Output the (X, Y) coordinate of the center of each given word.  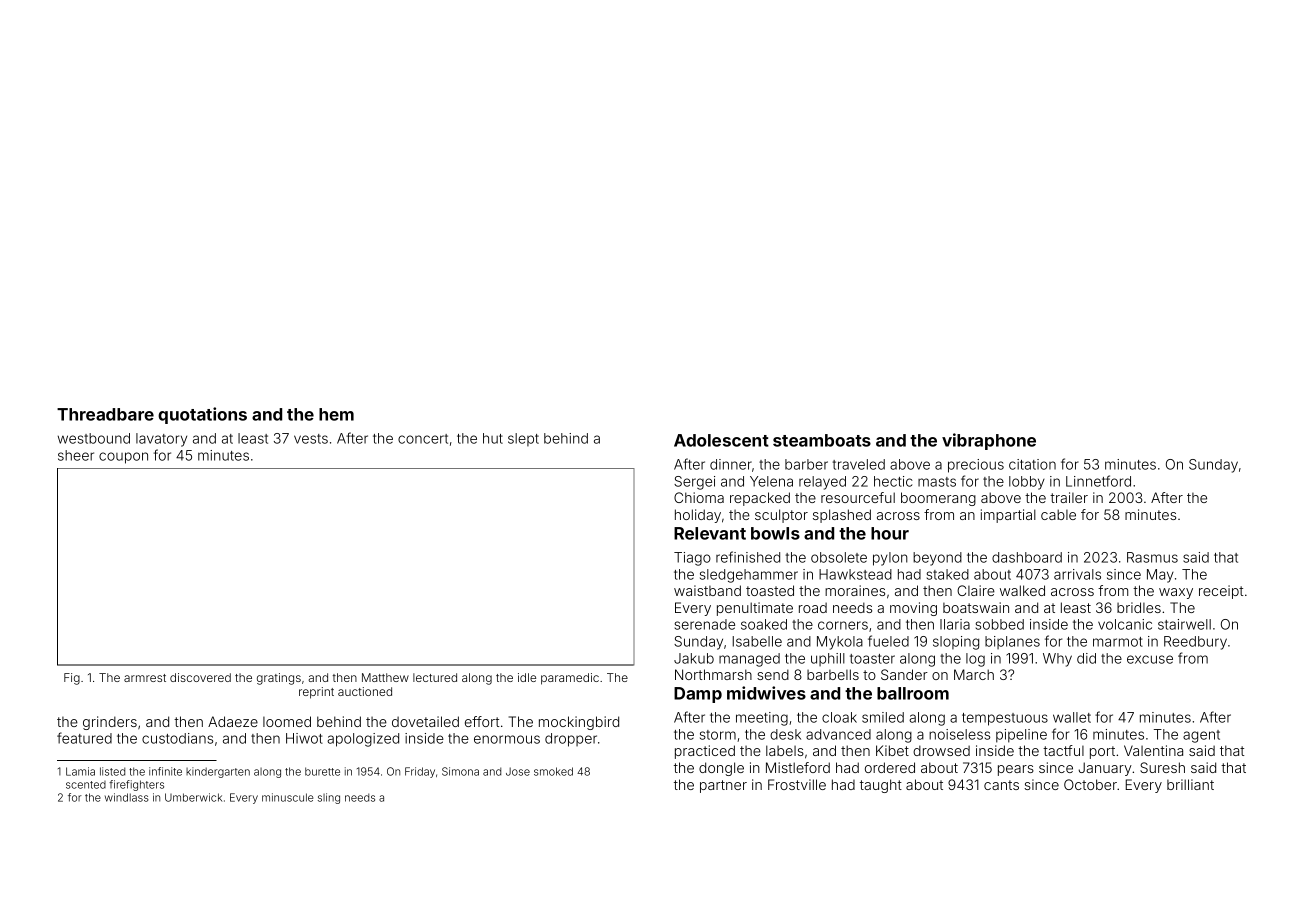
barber (806, 464)
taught (881, 786)
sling (329, 798)
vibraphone (989, 441)
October (1090, 784)
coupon (123, 458)
